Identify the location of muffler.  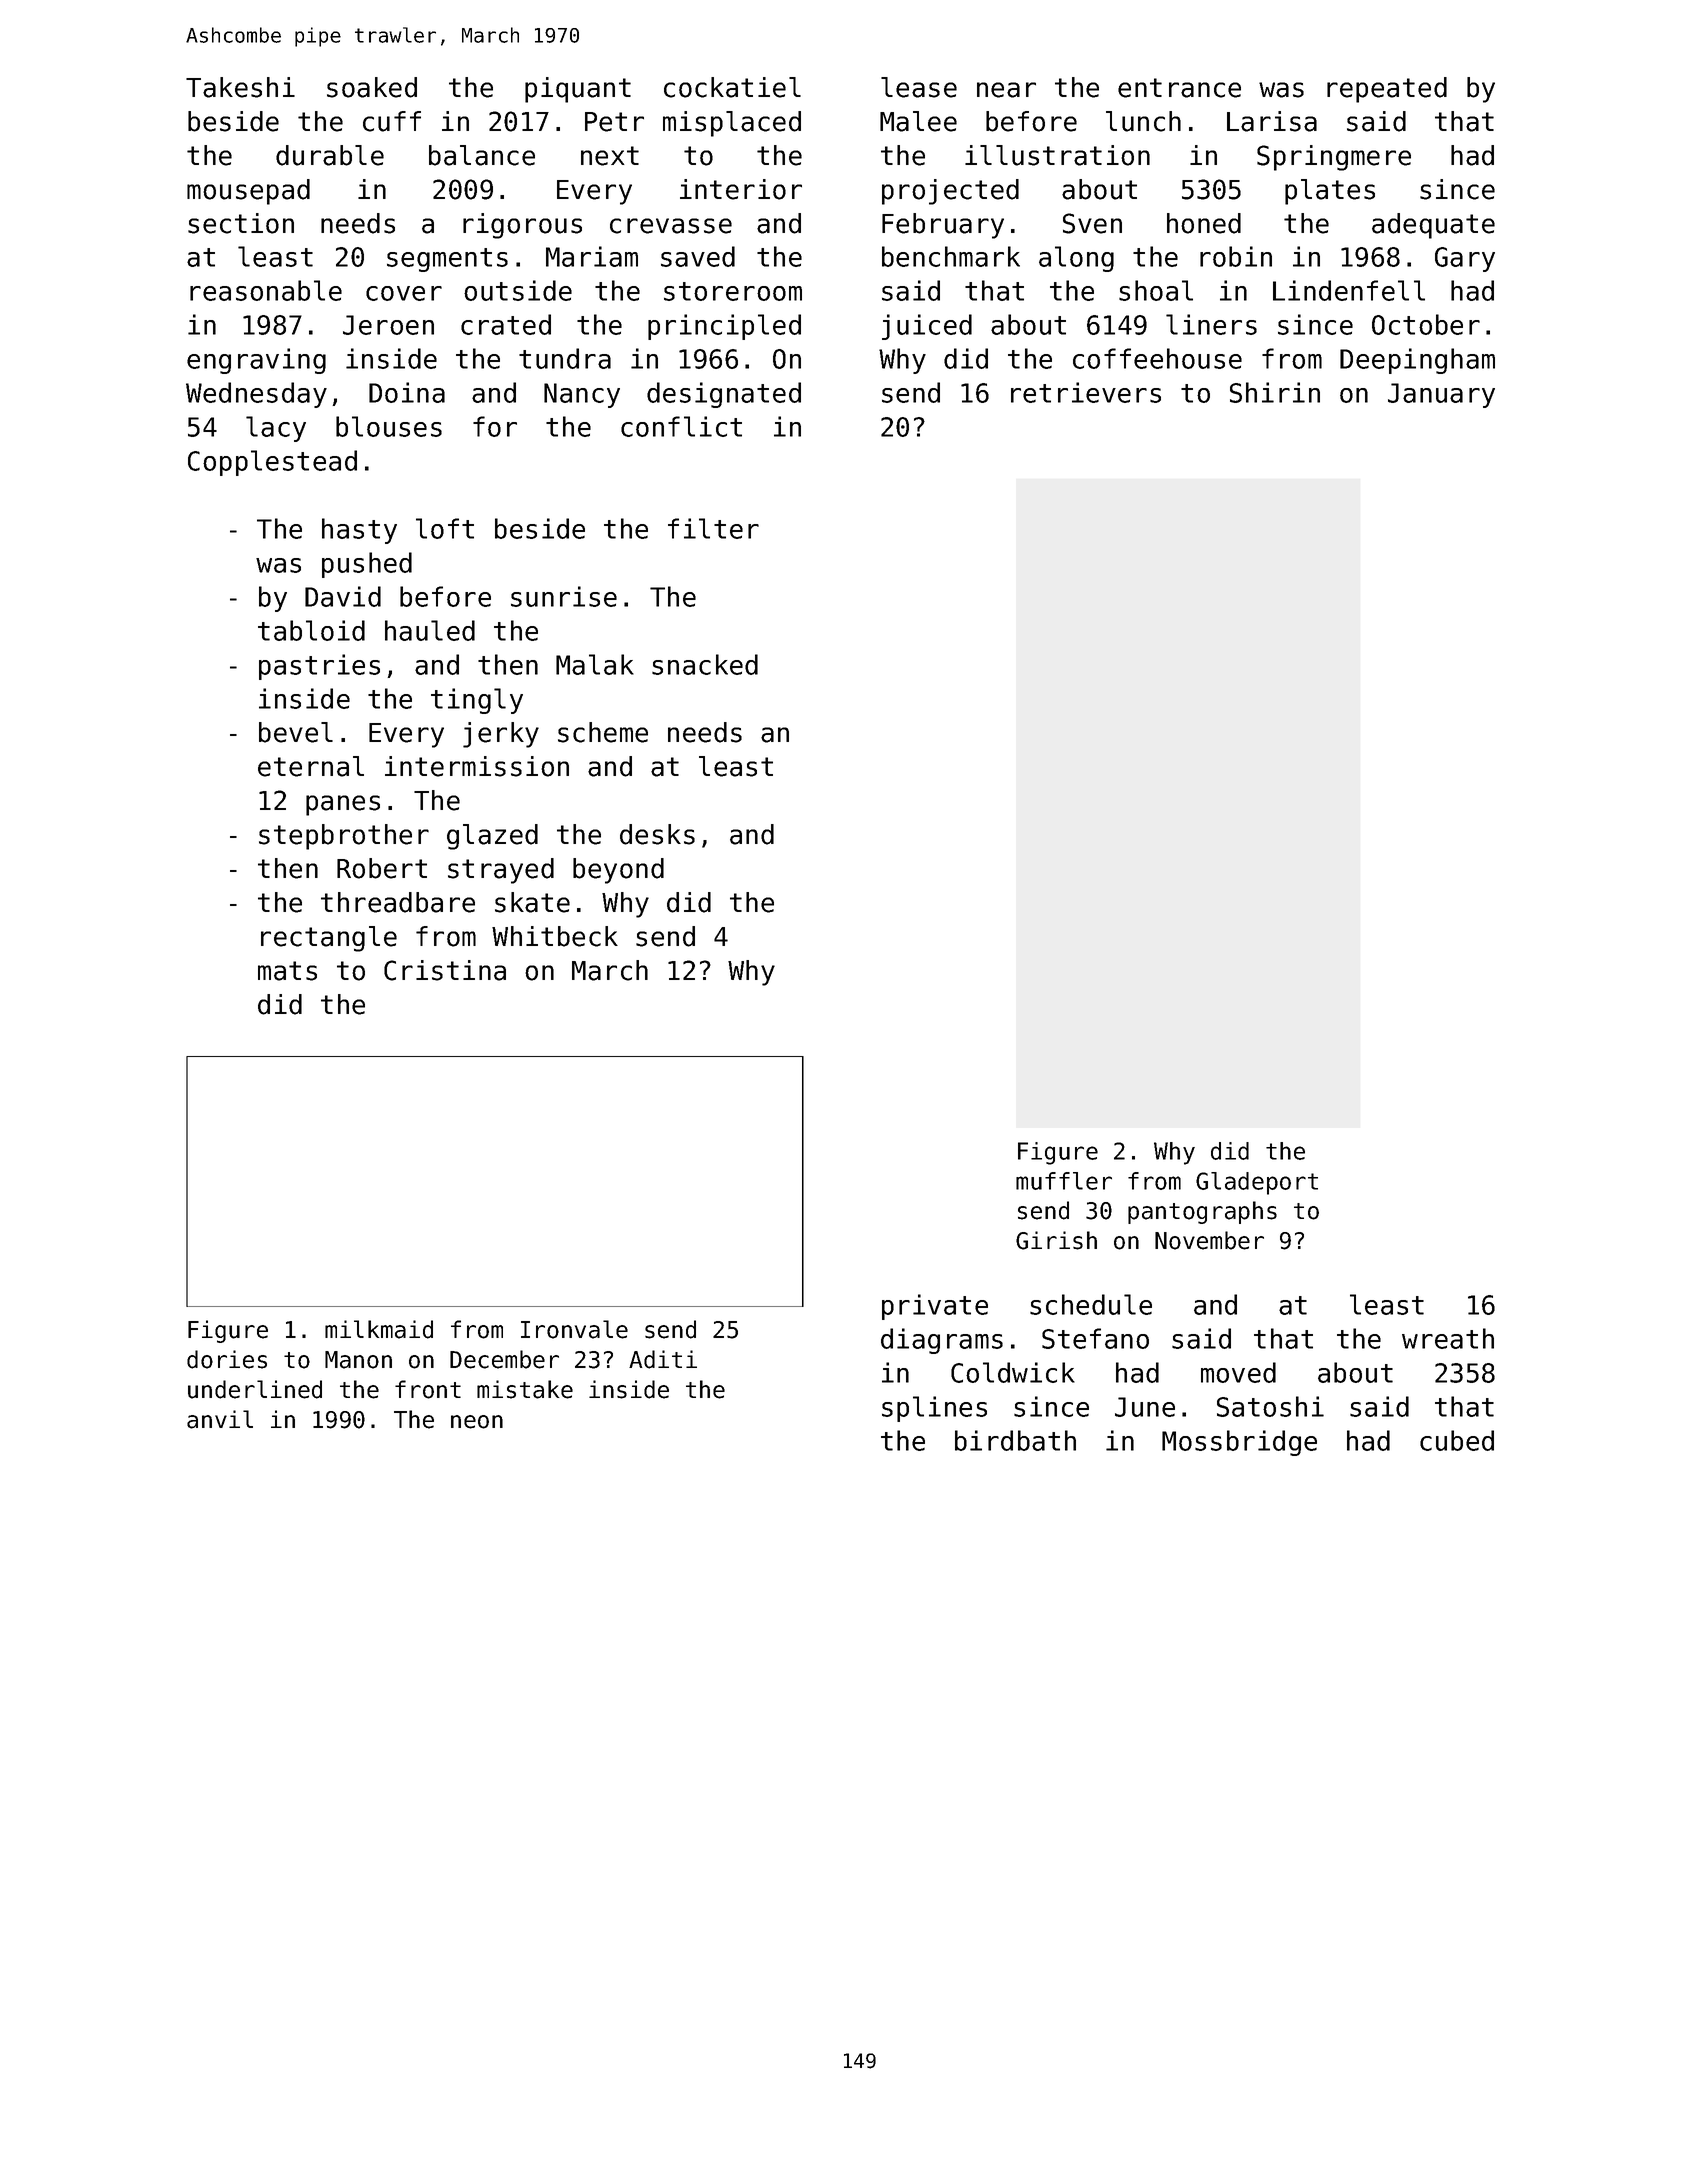
(1064, 1181).
